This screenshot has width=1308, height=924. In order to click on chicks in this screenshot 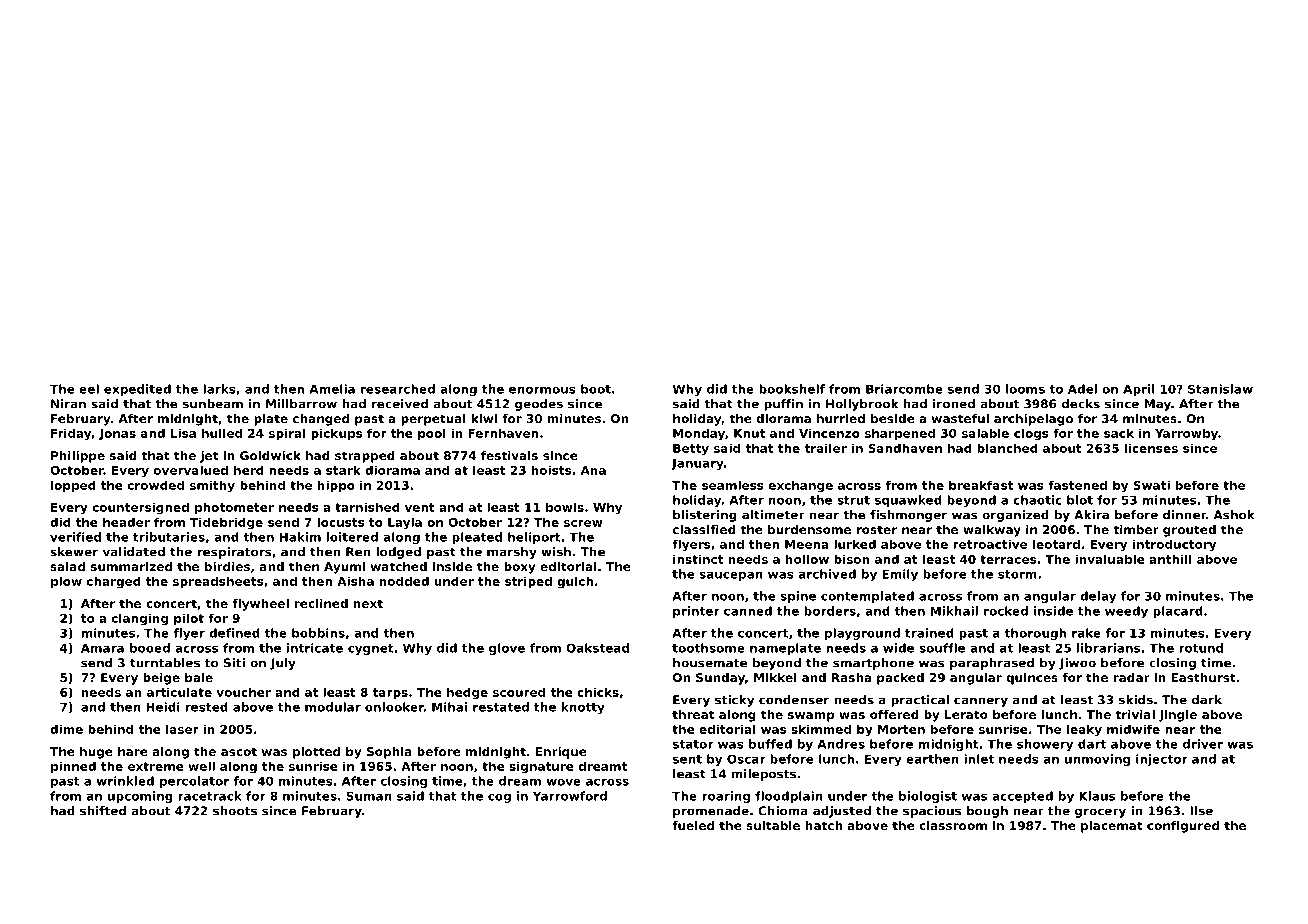, I will do `click(598, 692)`.
